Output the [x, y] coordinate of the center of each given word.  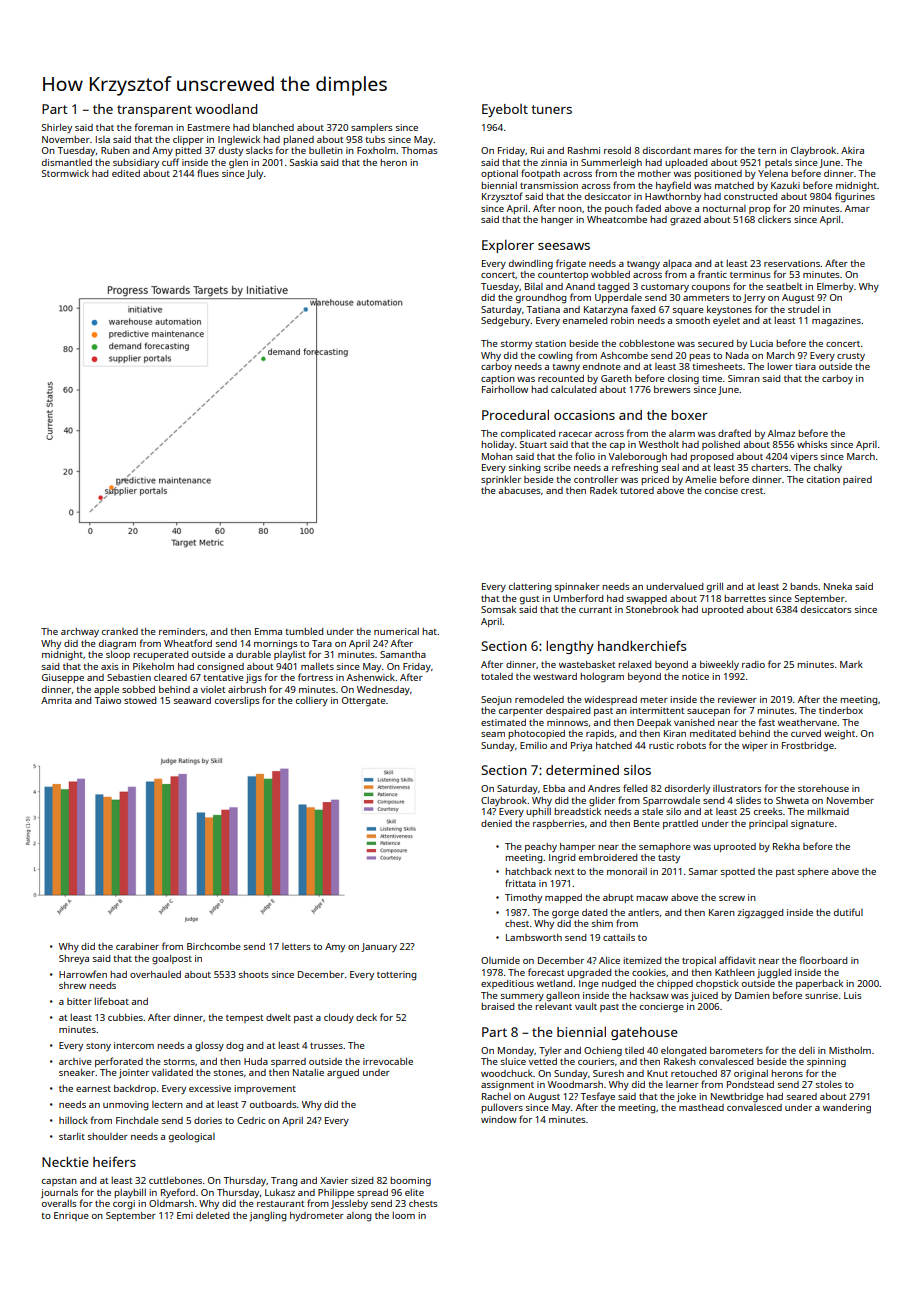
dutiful [848, 912]
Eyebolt [505, 110]
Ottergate [364, 702]
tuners [551, 109]
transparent [154, 111]
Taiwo [108, 700]
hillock [73, 1120]
